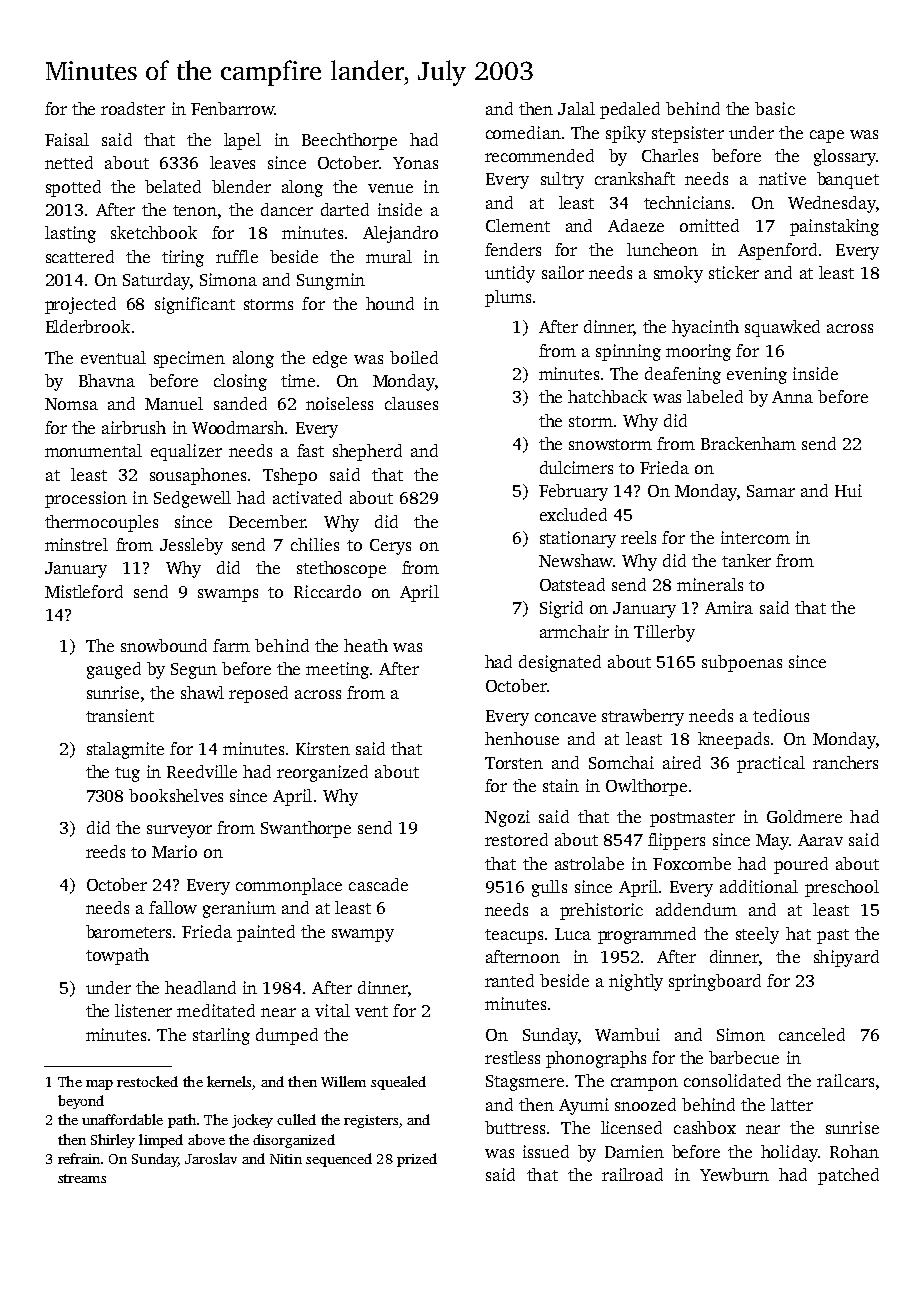 The image size is (924, 1314). I want to click on boiled, so click(414, 357).
